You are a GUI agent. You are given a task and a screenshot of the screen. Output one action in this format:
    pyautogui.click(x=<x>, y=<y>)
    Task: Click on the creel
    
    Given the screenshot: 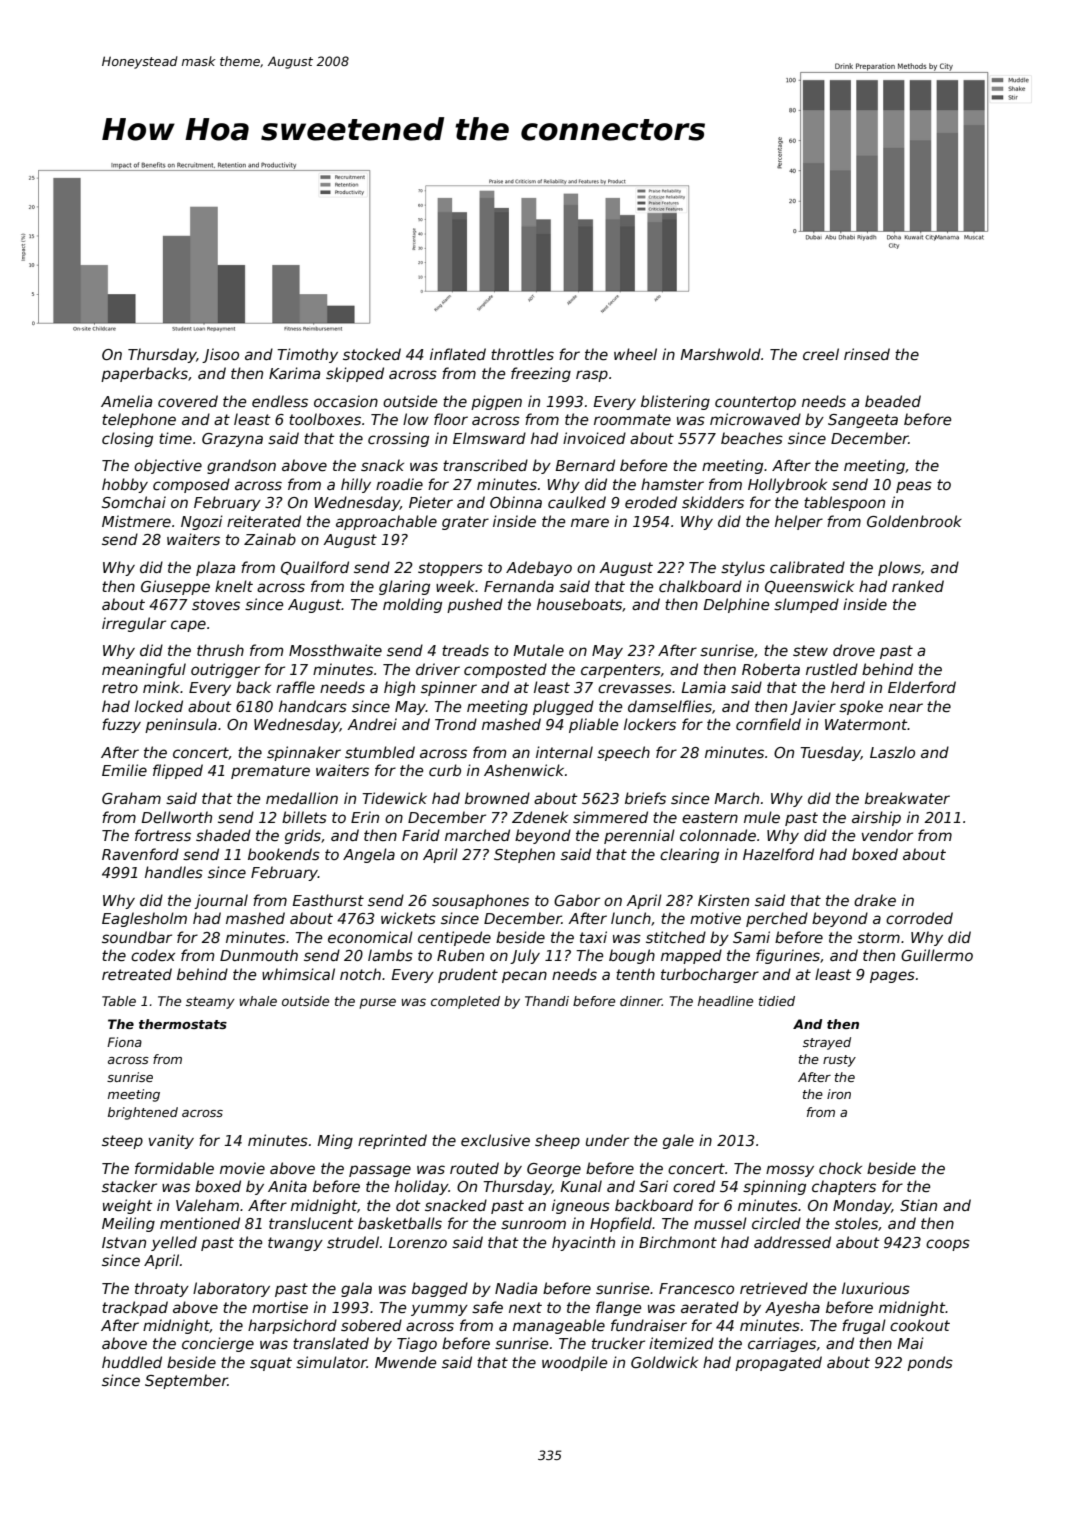 What is the action you would take?
    pyautogui.click(x=821, y=354)
